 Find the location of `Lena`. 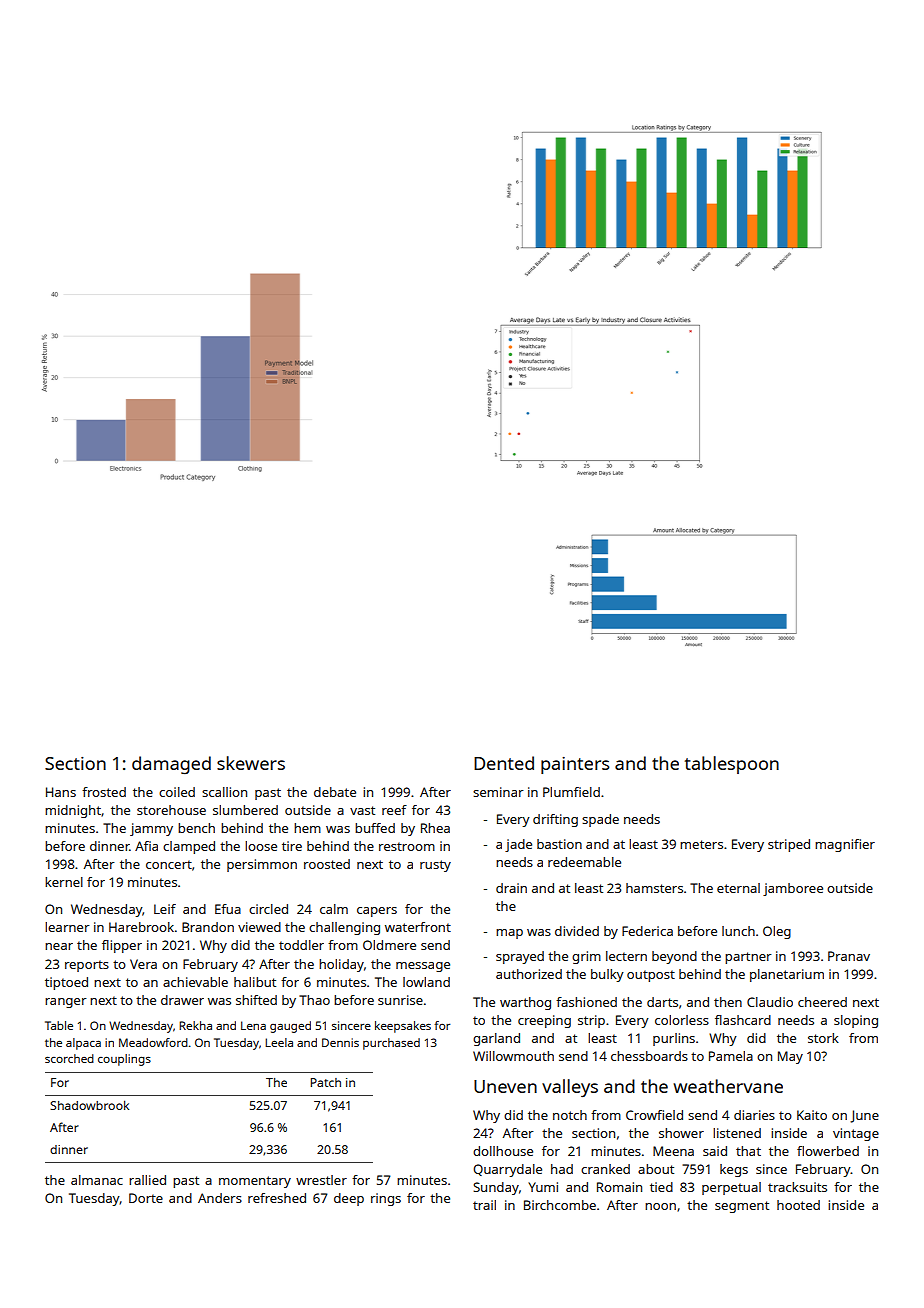

Lena is located at coordinates (253, 1025).
